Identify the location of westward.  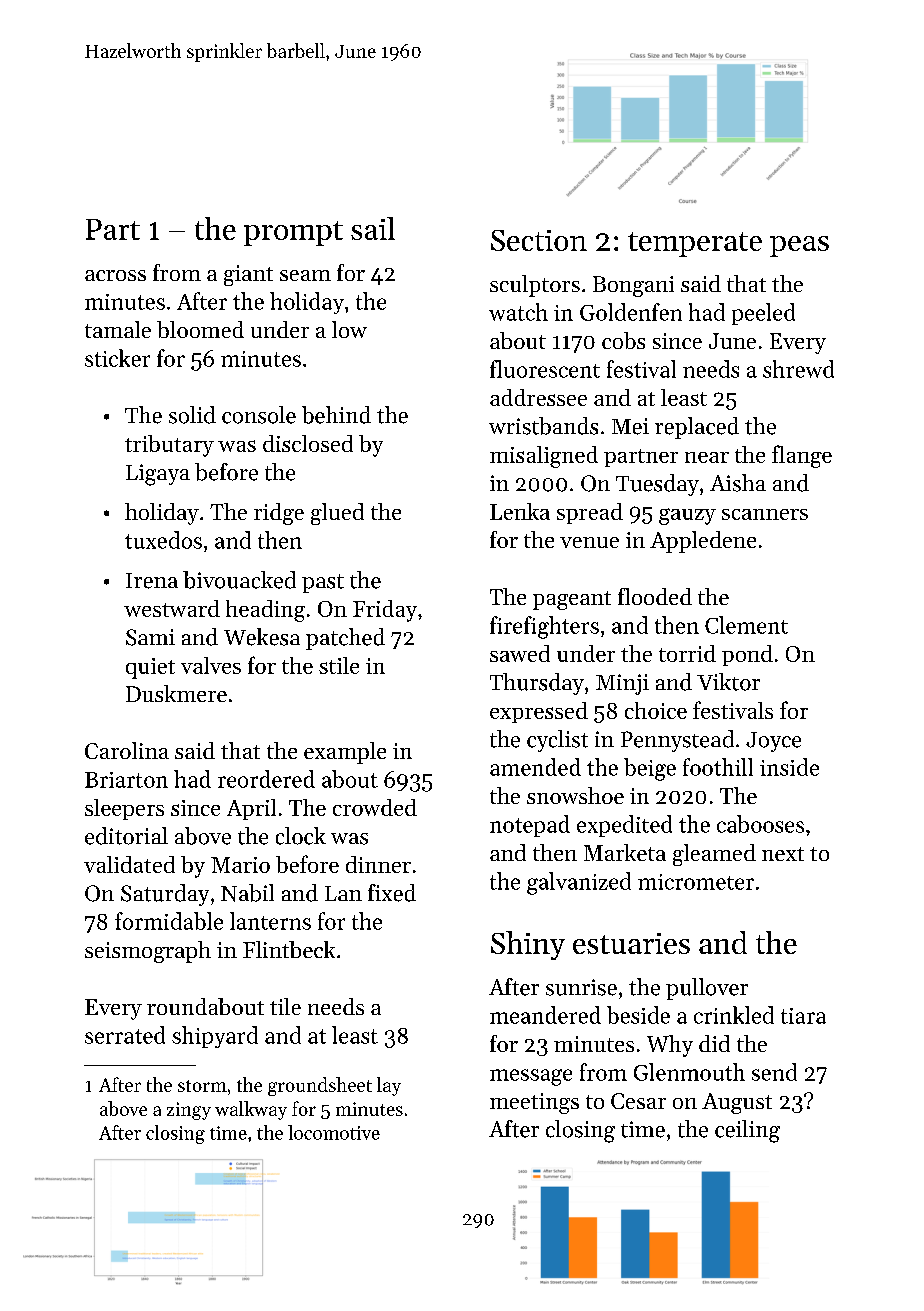
(172, 608).
